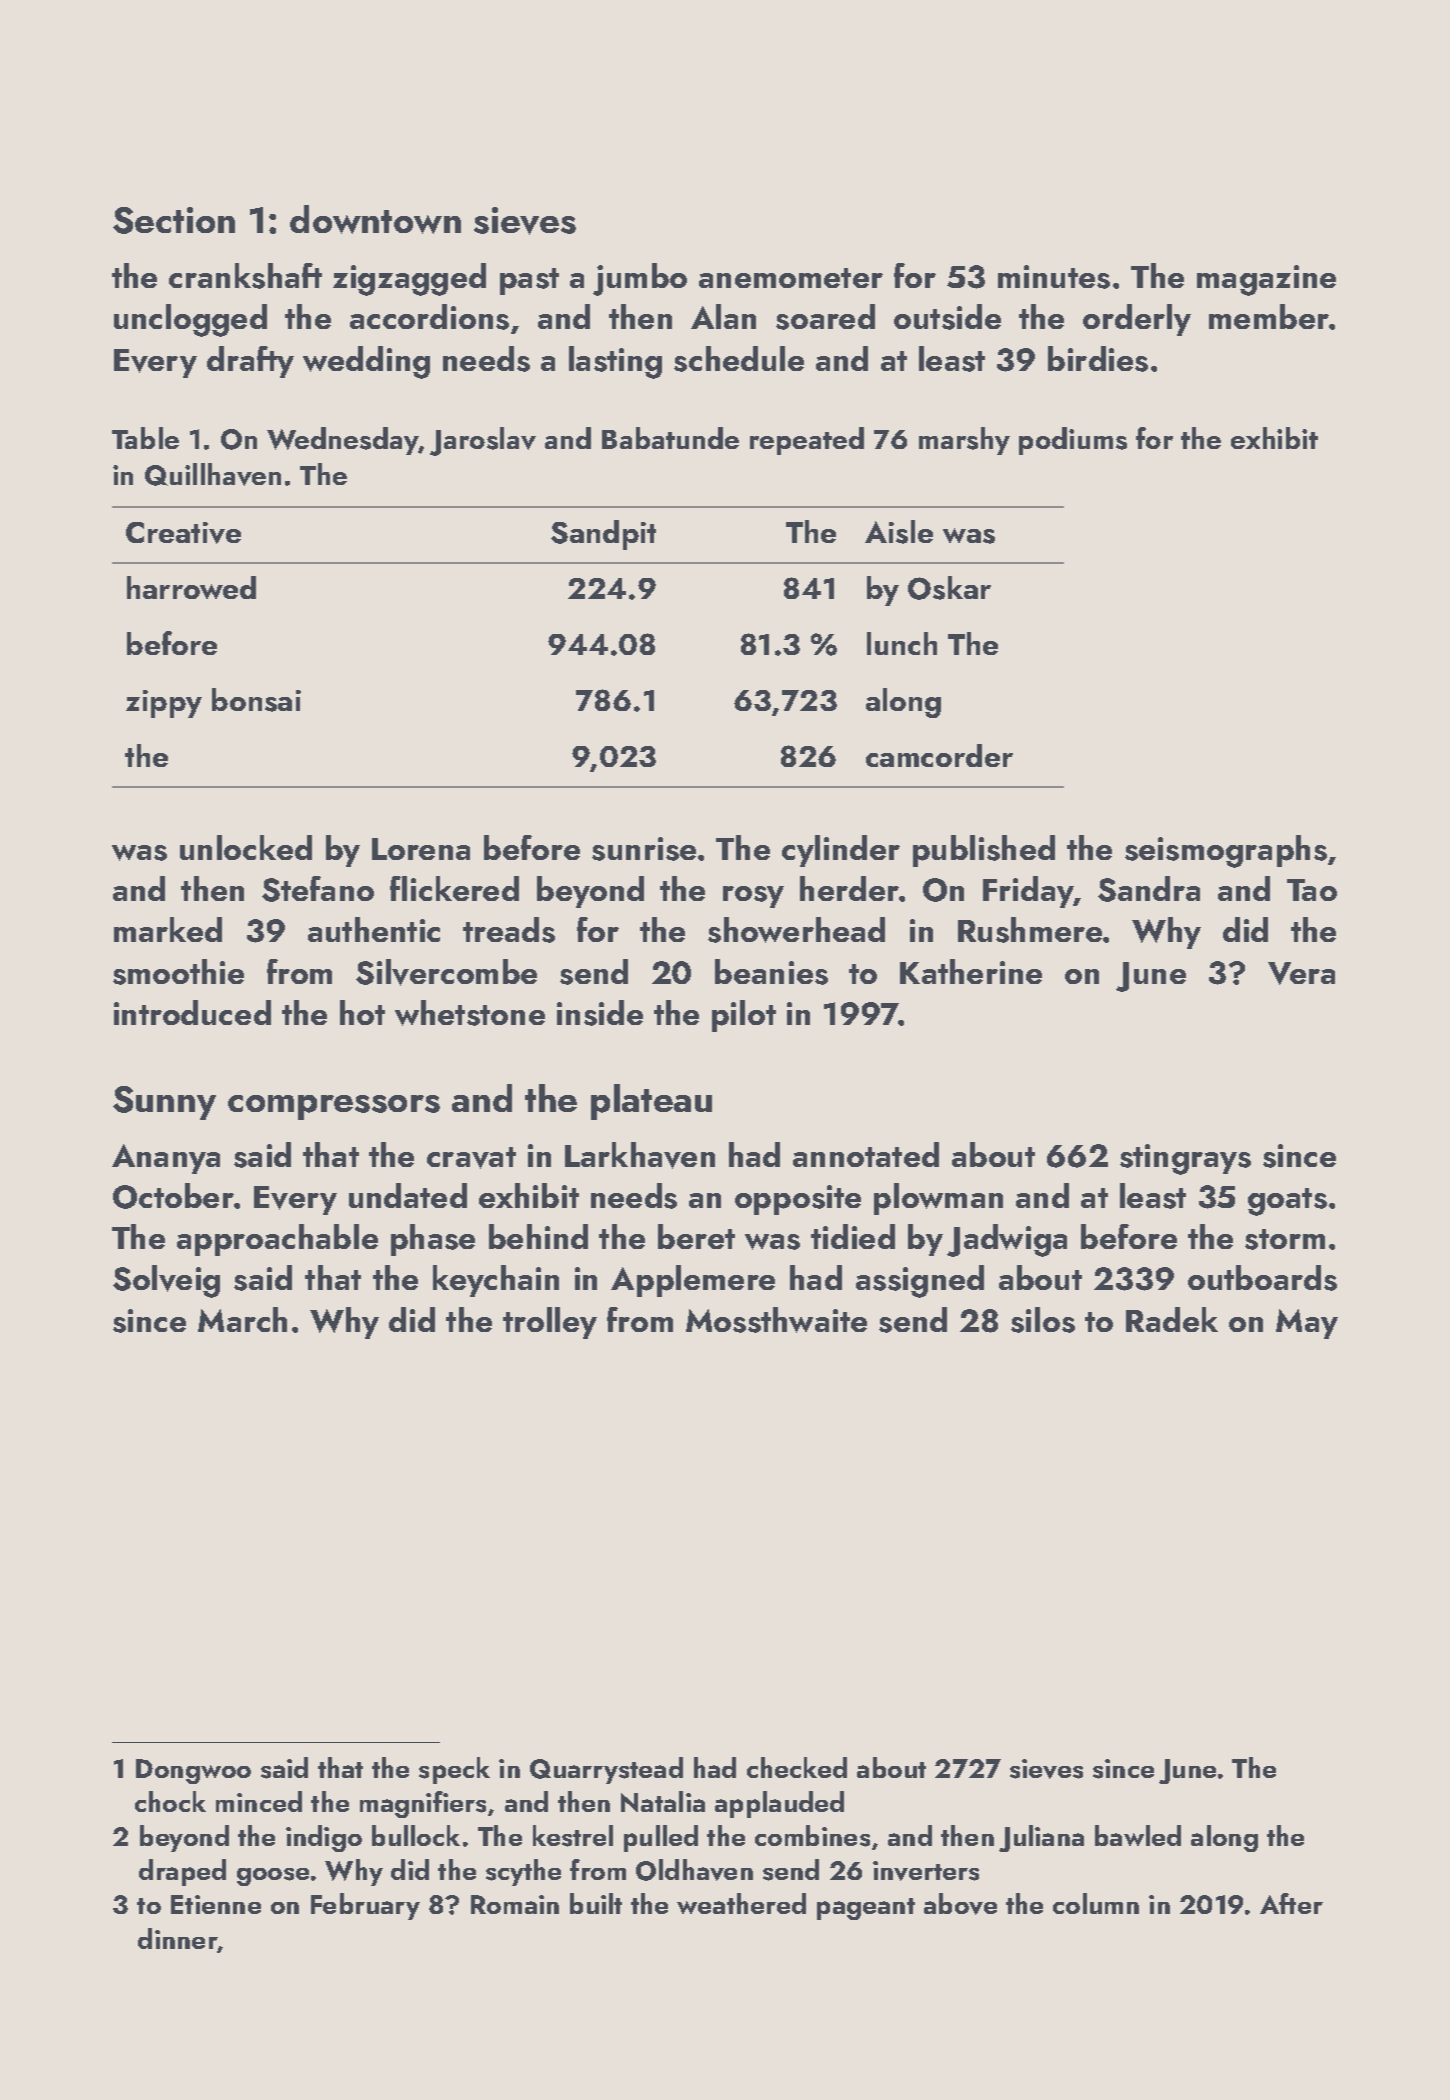  What do you see at coordinates (971, 971) in the document?
I see `Katherine` at bounding box center [971, 971].
